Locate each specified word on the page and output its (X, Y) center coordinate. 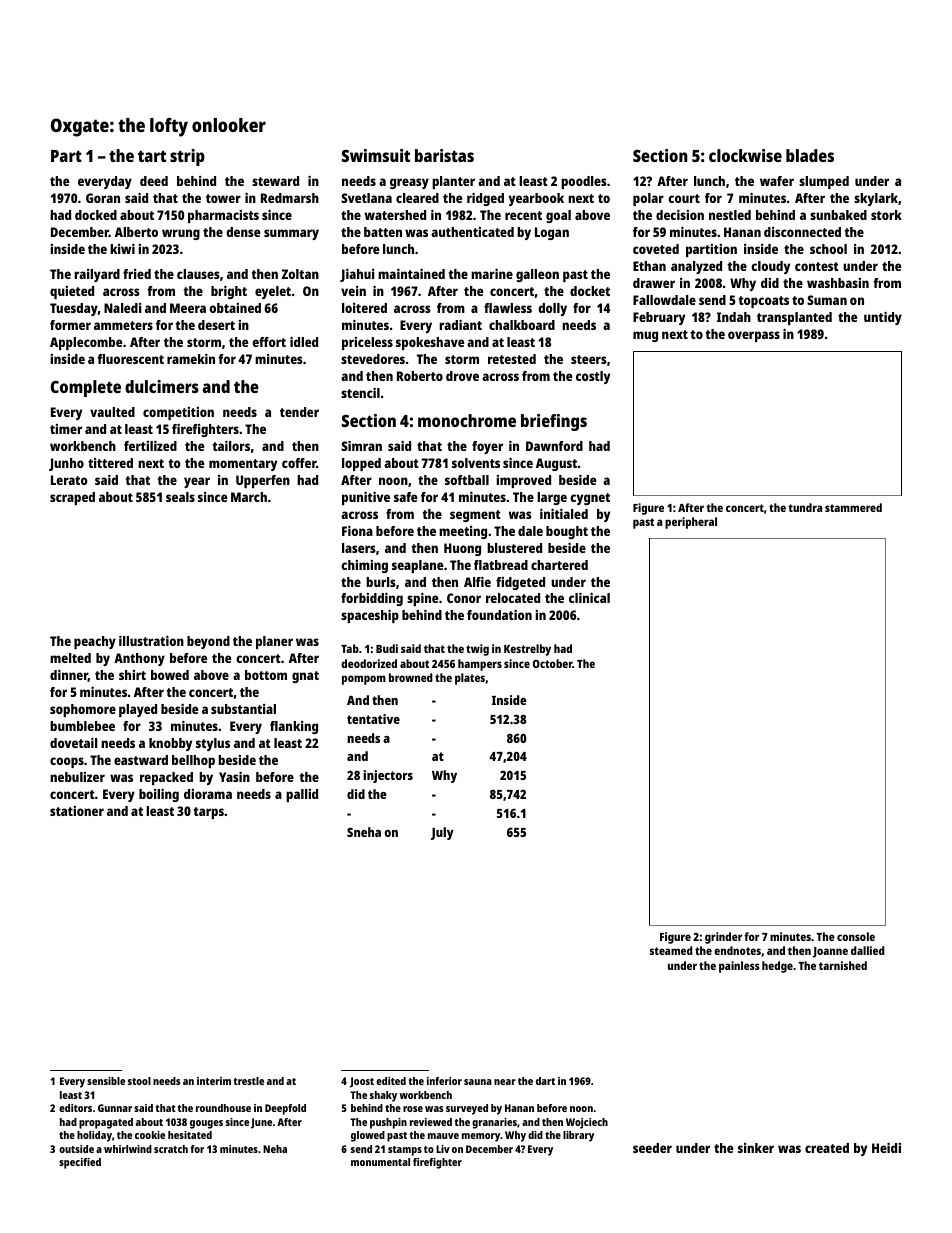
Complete (86, 388)
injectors (388, 776)
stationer (77, 811)
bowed (170, 675)
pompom (364, 680)
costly (593, 377)
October (552, 663)
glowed (368, 1136)
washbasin (838, 283)
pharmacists (223, 216)
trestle (249, 1081)
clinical (589, 598)
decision (680, 215)
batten (383, 232)
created (827, 1148)
